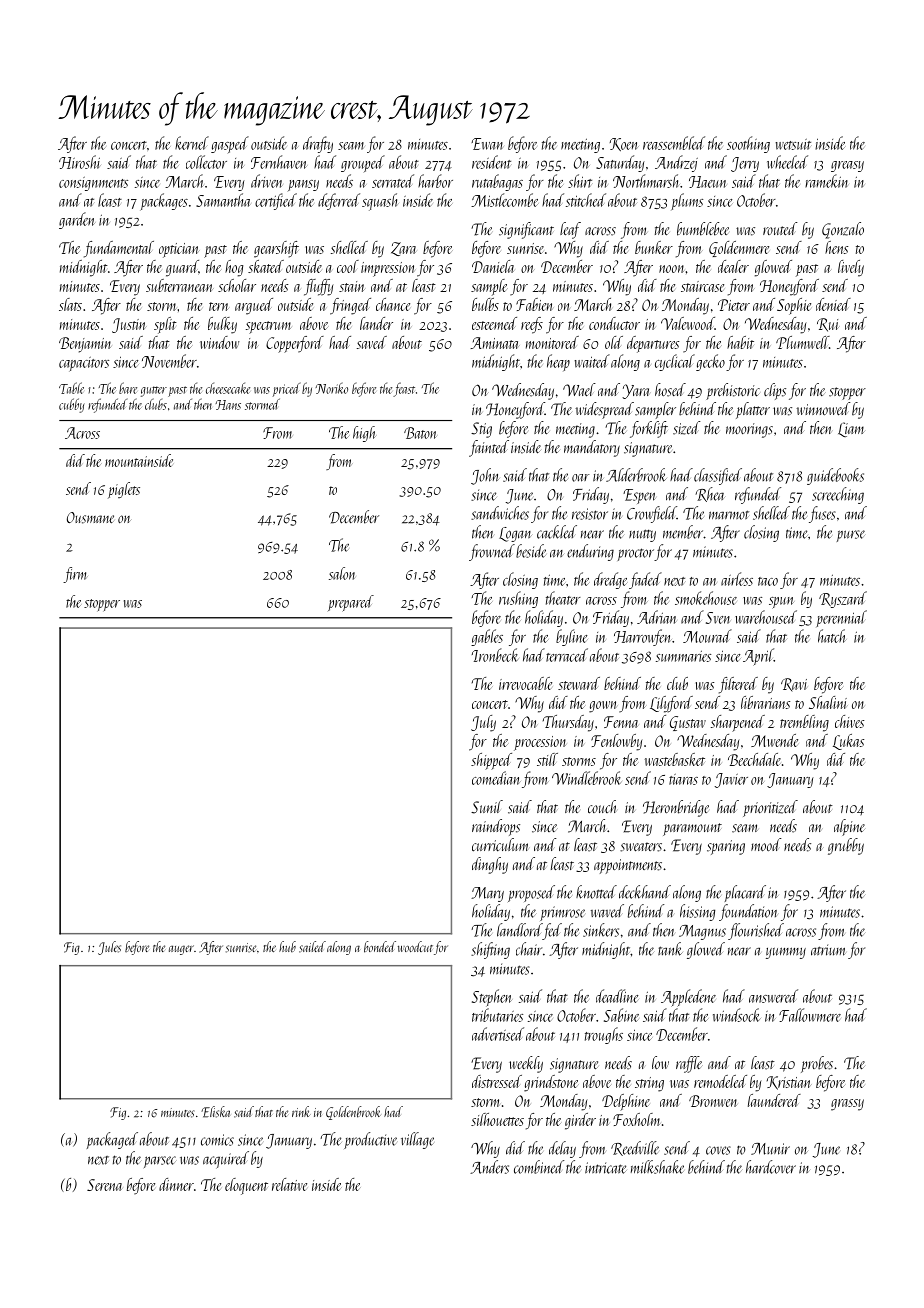 This image has width=924, height=1308. Describe the element at coordinates (75, 575) in the image. I see `firm` at that location.
